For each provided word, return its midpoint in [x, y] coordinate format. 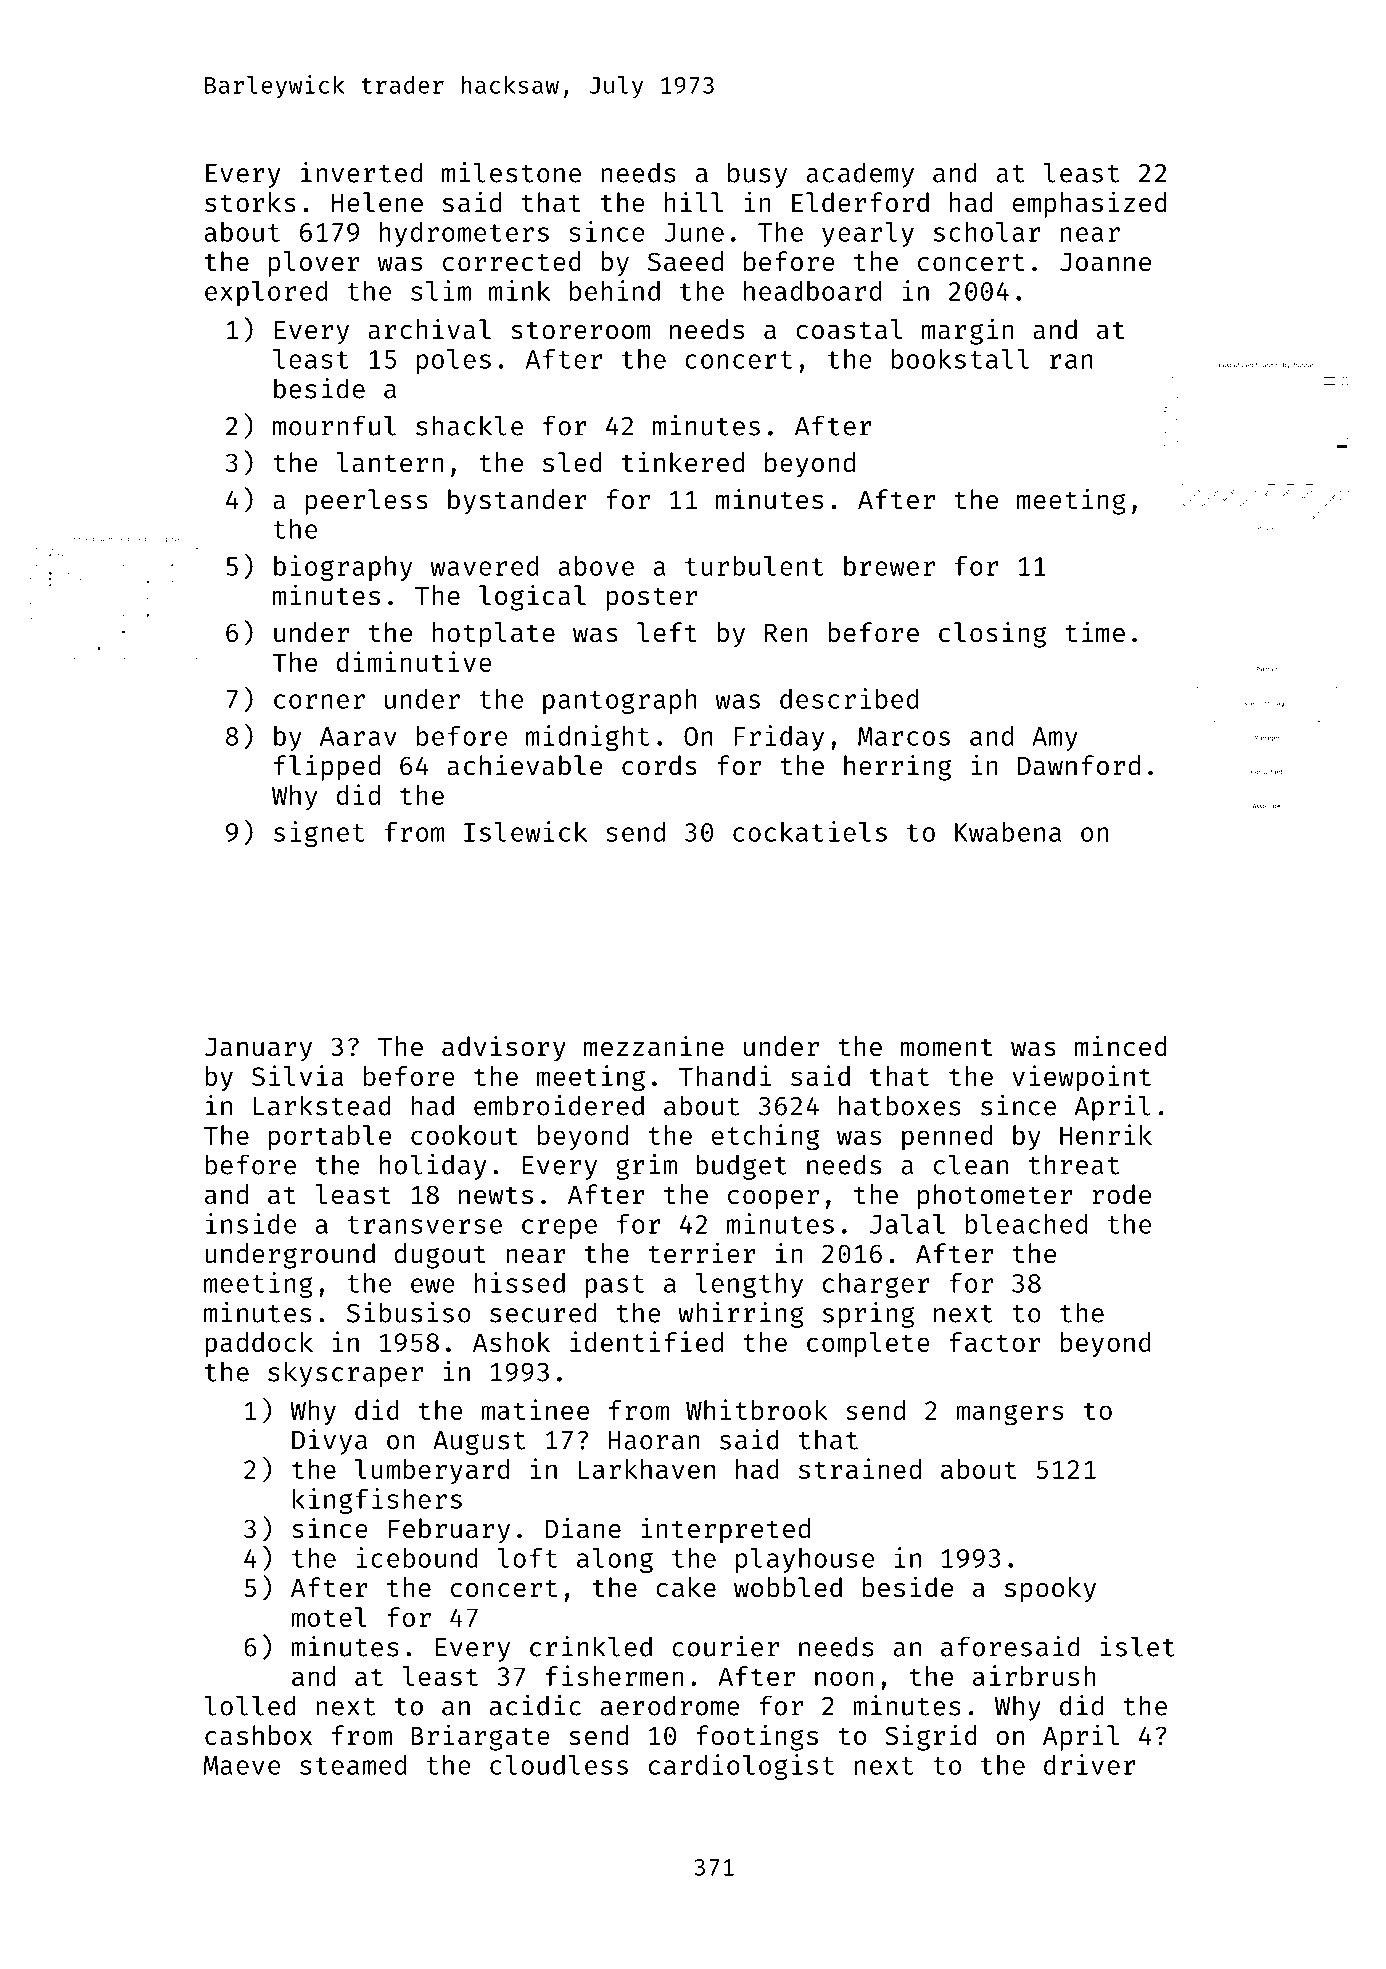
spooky [1050, 1590]
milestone [511, 172]
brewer [889, 566]
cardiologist [741, 1767]
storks [250, 202]
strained [860, 1468]
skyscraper [345, 1374]
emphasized [1090, 204]
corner [319, 701]
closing [992, 634]
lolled [250, 1705]
